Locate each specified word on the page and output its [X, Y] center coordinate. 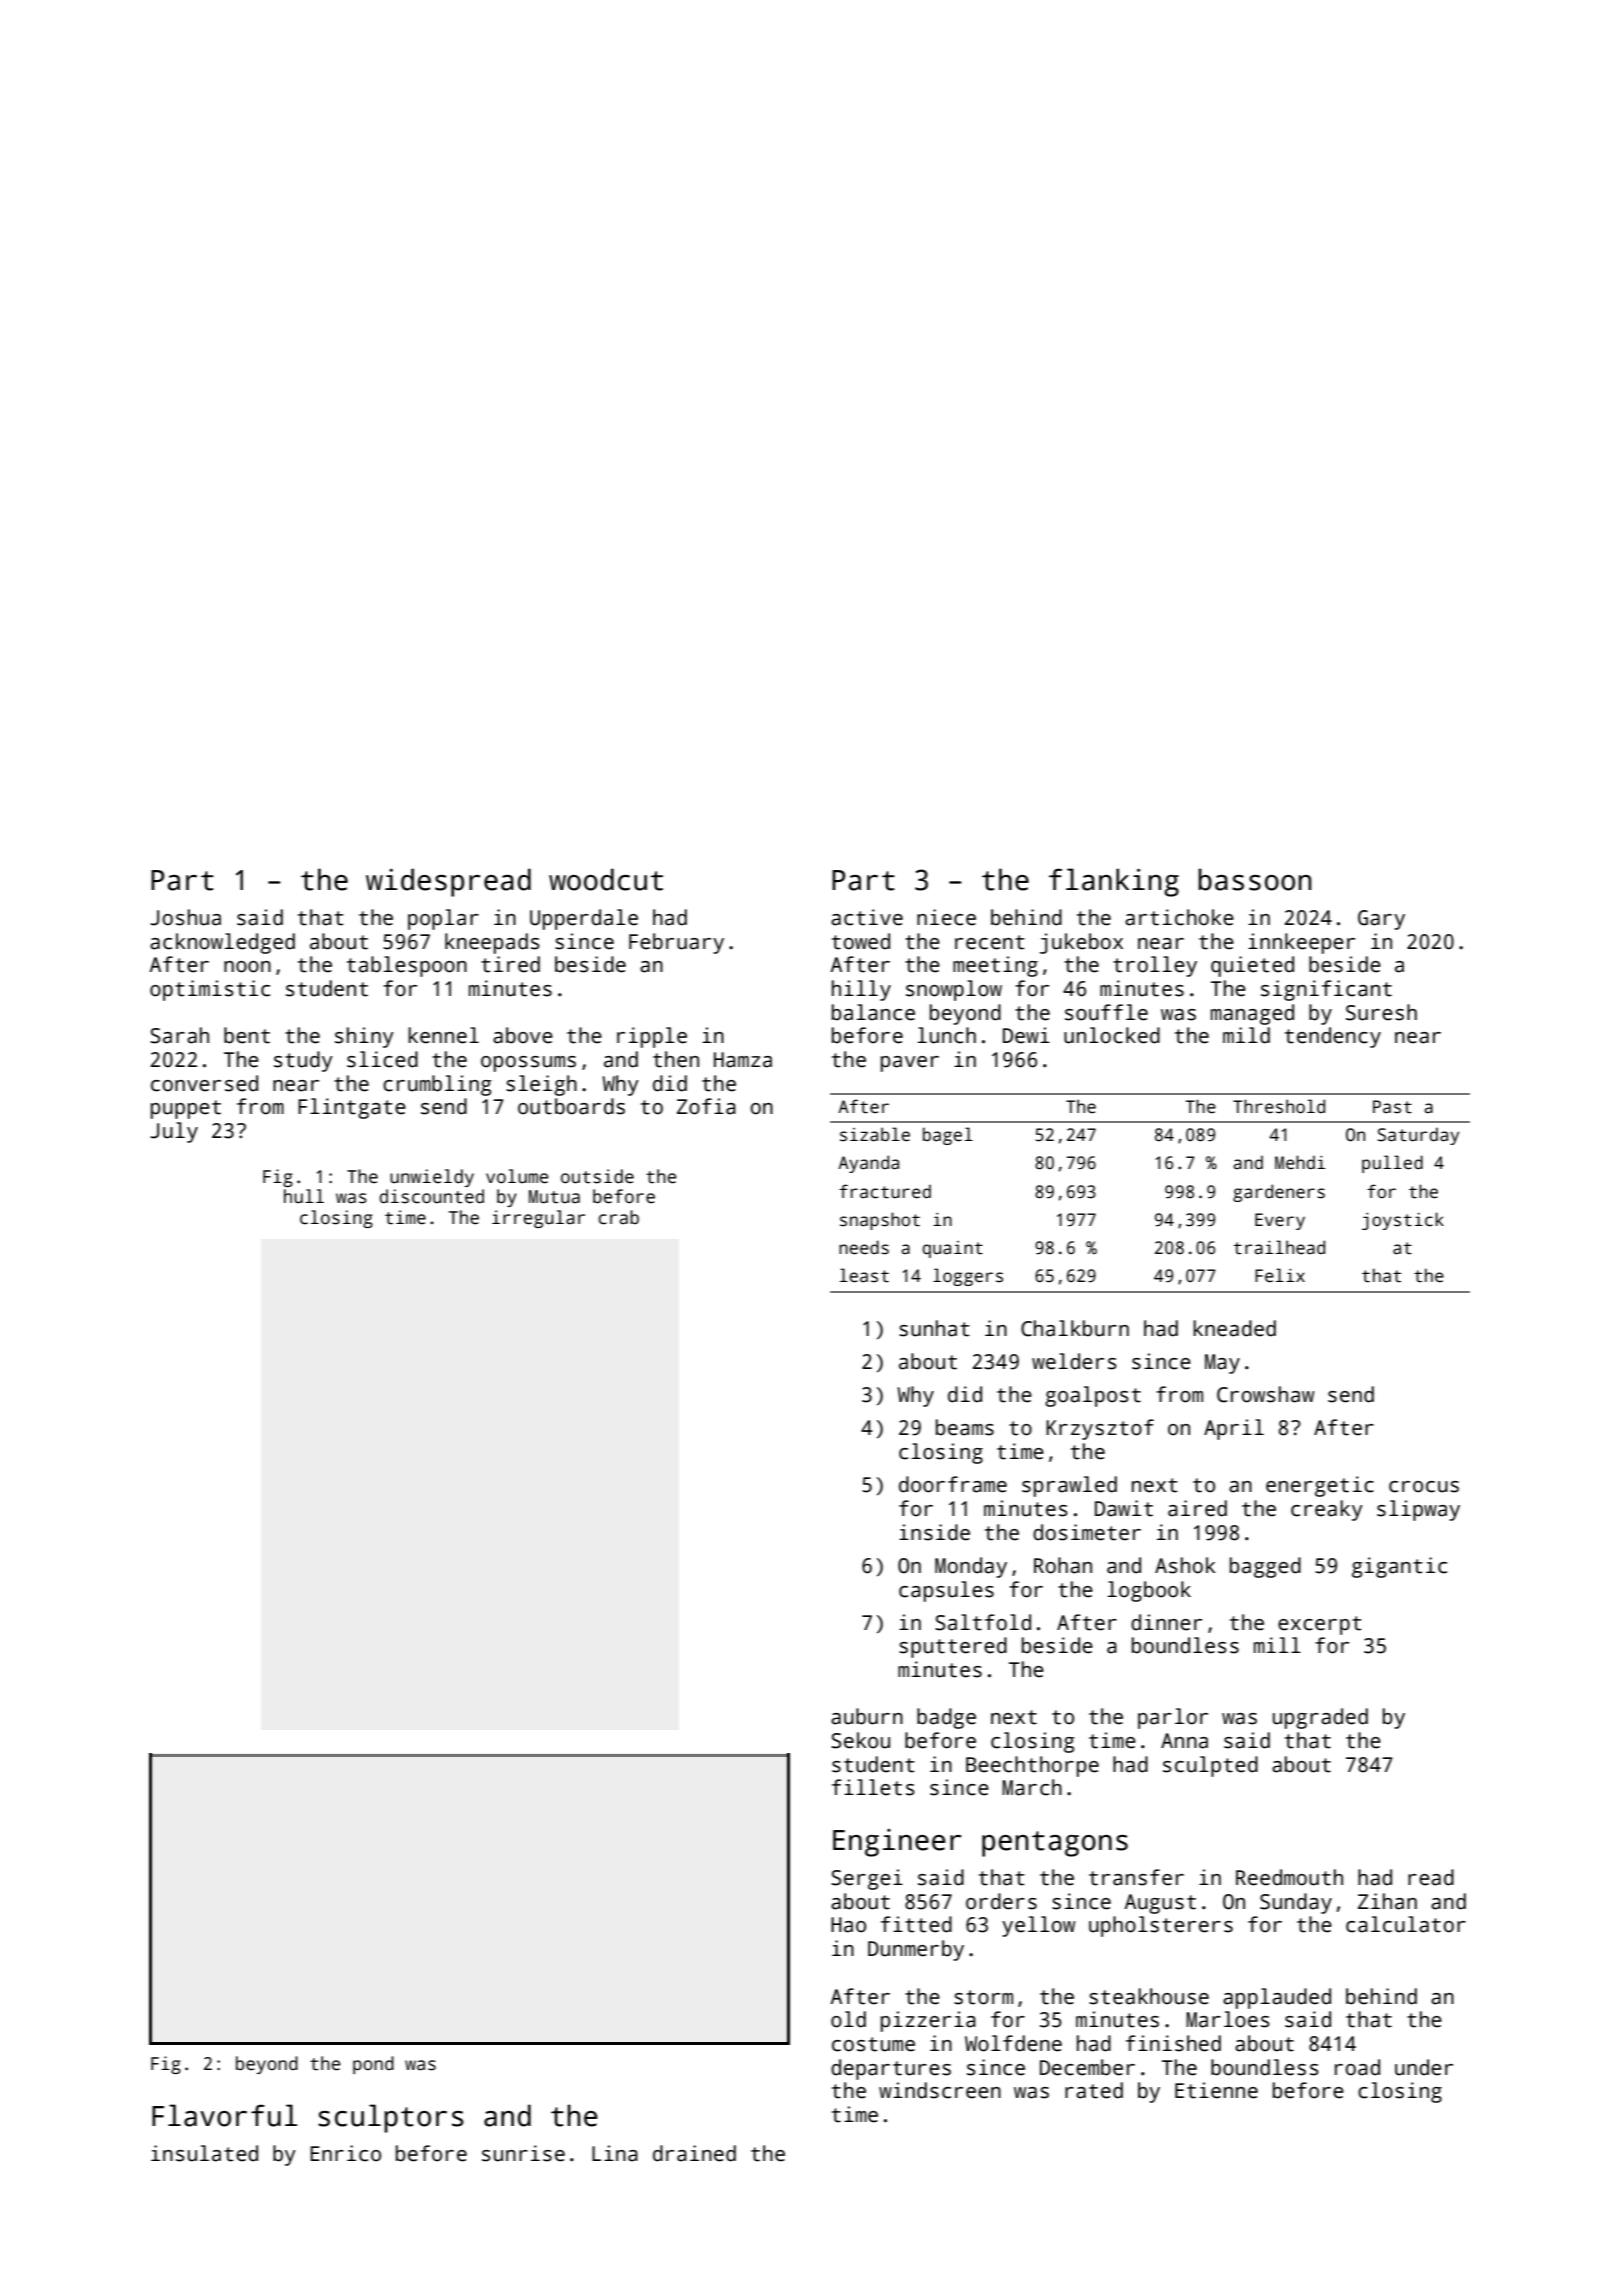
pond [373, 2065]
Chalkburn [1075, 1328]
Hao [848, 1925]
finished [1173, 2043]
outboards [571, 1106]
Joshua [185, 917]
